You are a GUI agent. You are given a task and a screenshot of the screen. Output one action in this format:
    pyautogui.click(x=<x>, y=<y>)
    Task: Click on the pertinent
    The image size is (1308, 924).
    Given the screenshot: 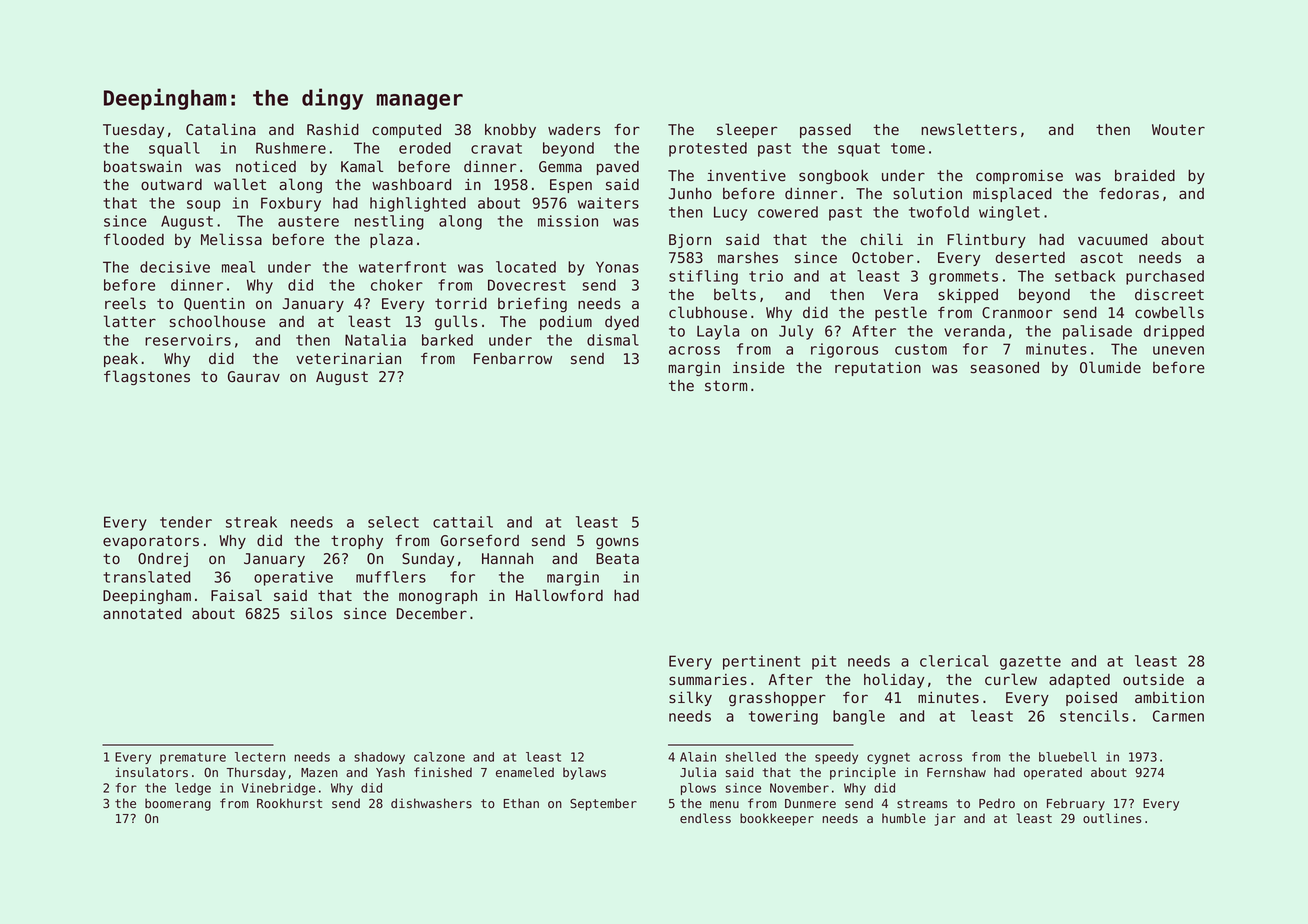 What is the action you would take?
    pyautogui.click(x=761, y=662)
